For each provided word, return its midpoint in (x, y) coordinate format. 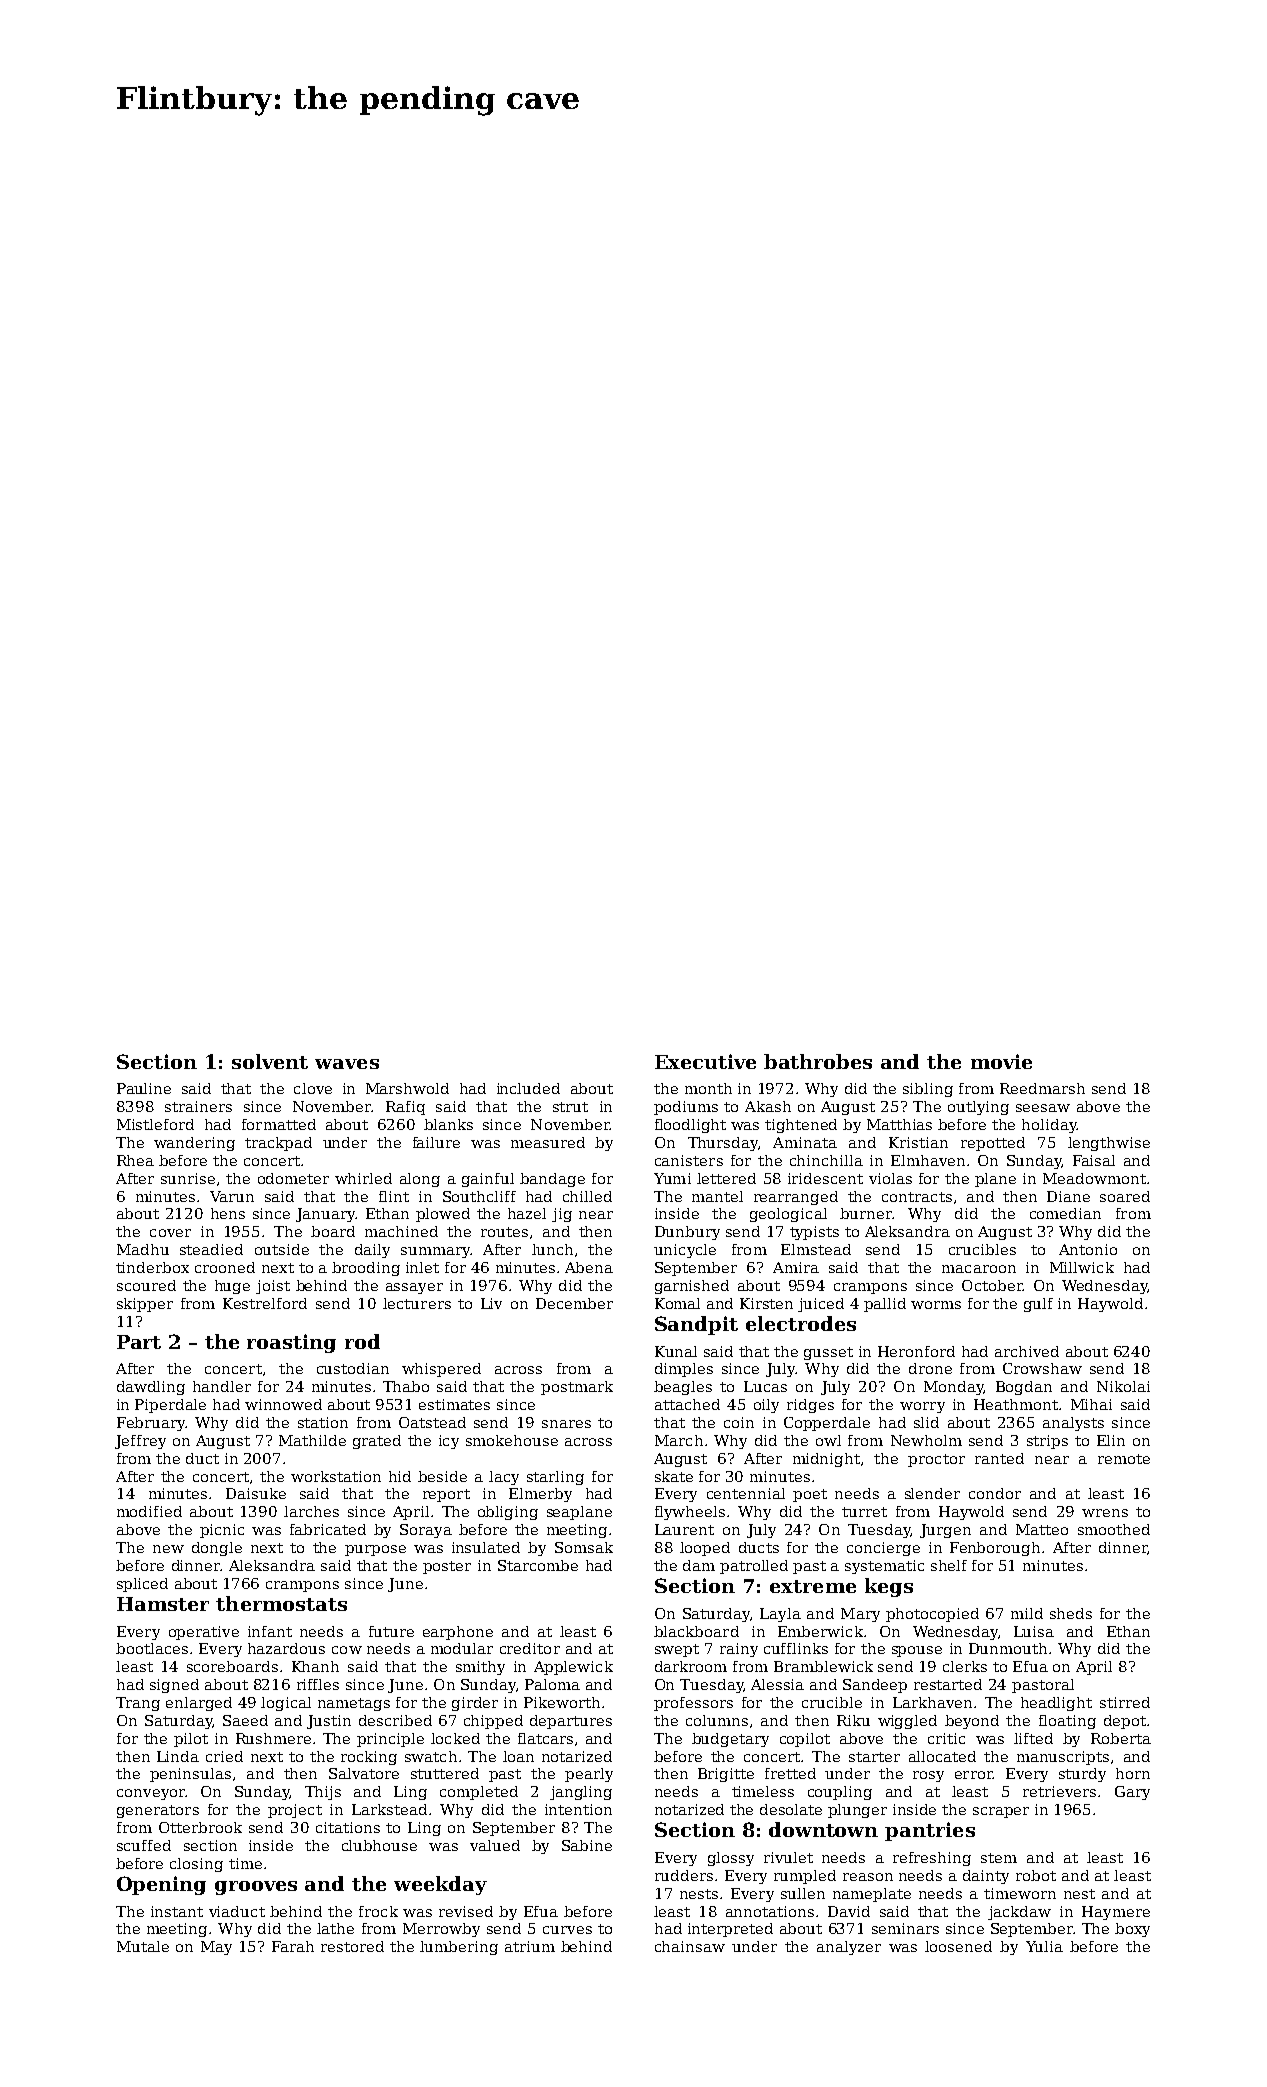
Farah (293, 1946)
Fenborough (995, 1549)
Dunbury (687, 1233)
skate (674, 1476)
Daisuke (256, 1493)
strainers (198, 1106)
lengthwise (1109, 1144)
